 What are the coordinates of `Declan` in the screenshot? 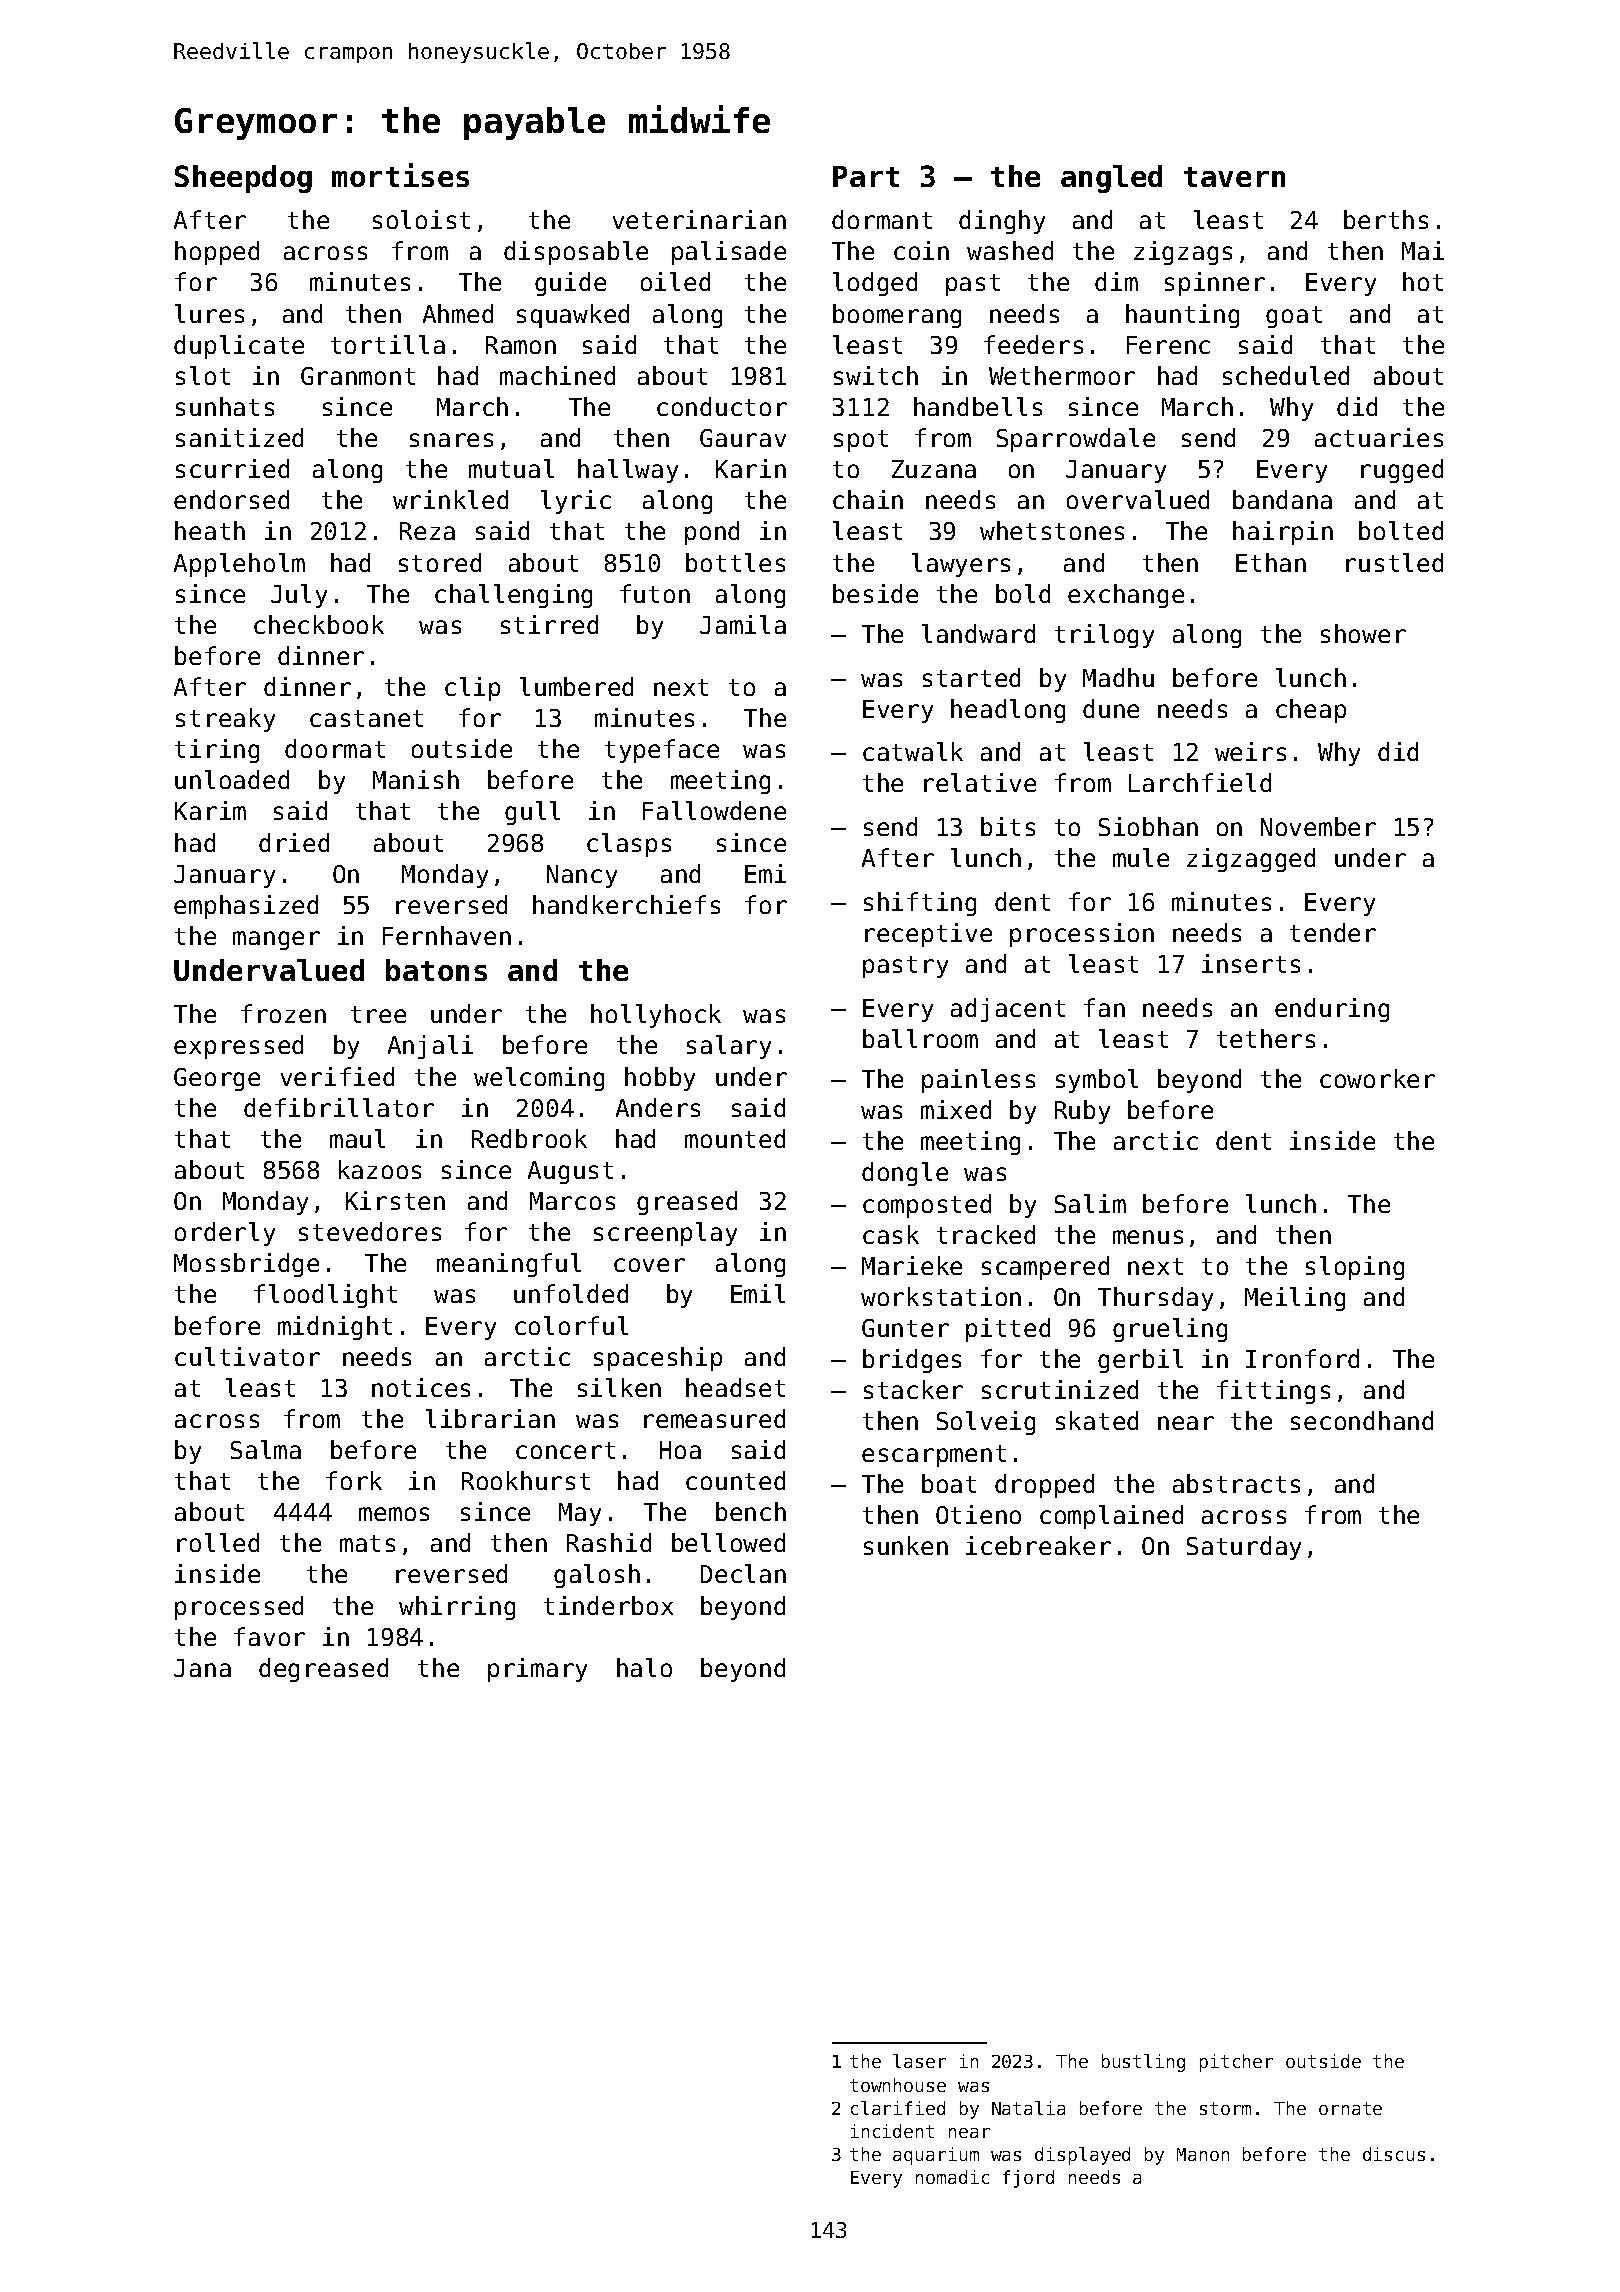 It's located at (743, 1573).
